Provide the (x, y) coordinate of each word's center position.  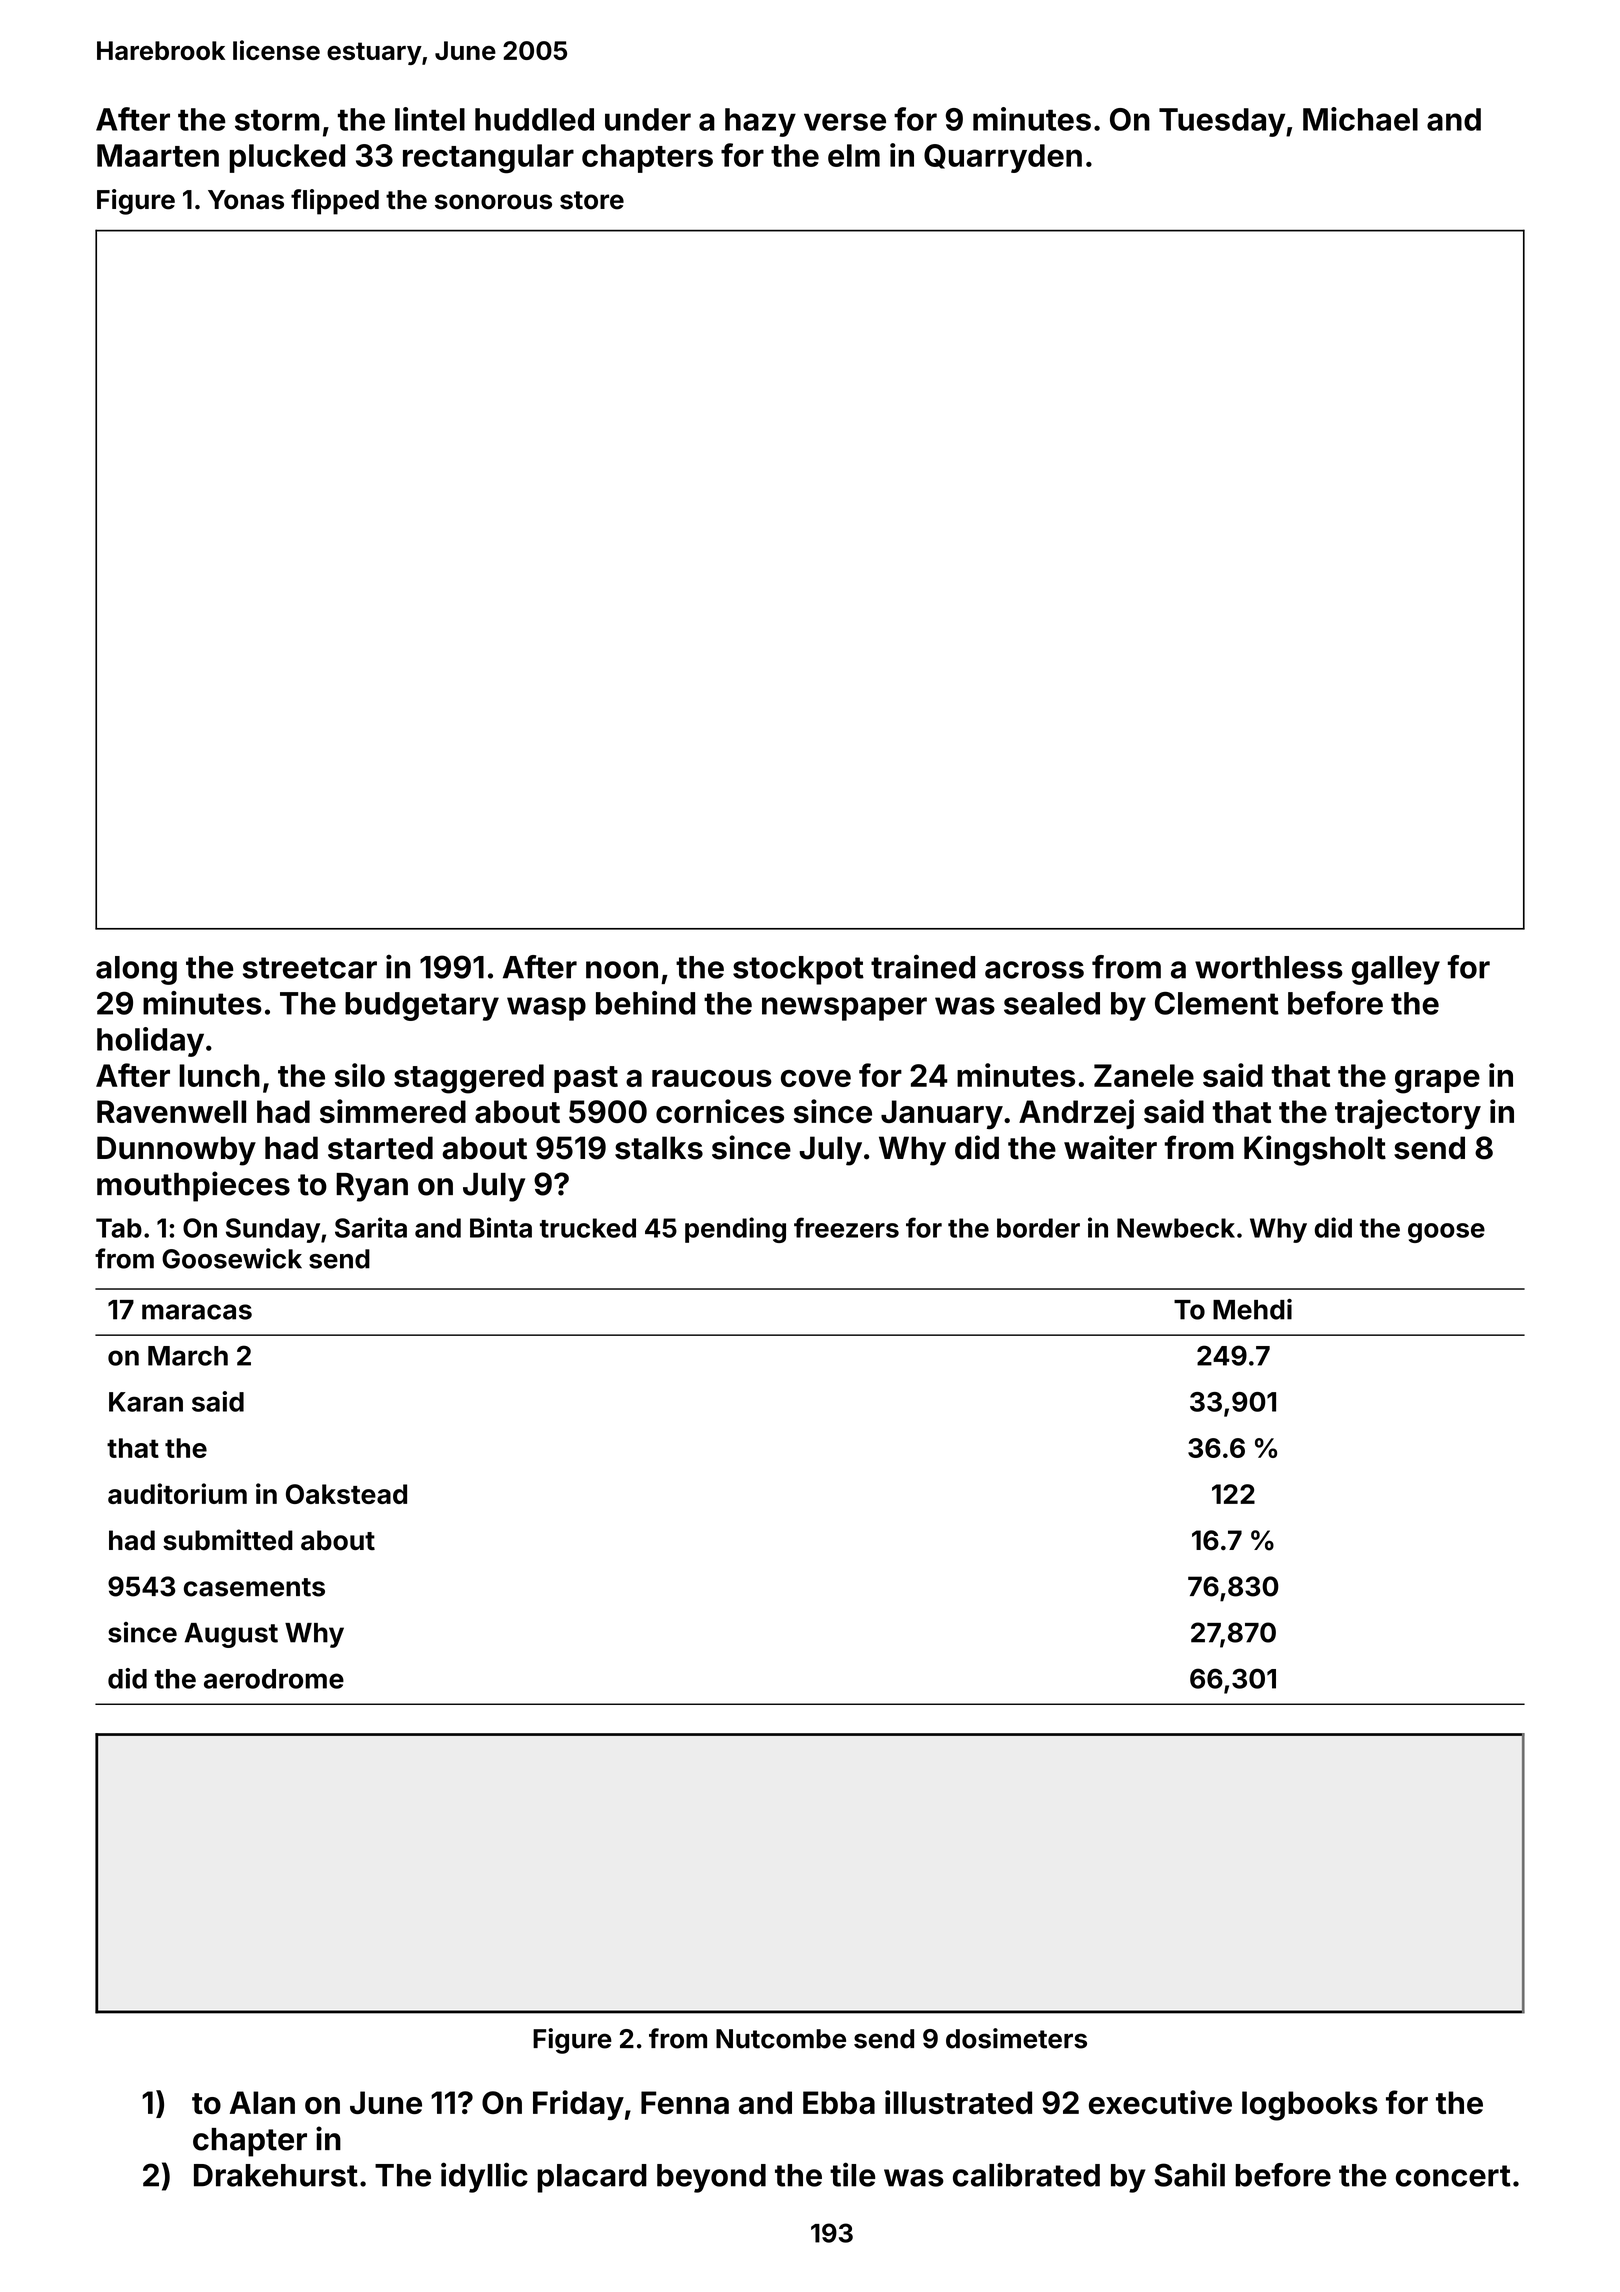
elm (854, 155)
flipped (335, 202)
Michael (1360, 119)
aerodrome (274, 1679)
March (188, 1356)
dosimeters (1016, 2038)
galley (1396, 970)
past (586, 1079)
